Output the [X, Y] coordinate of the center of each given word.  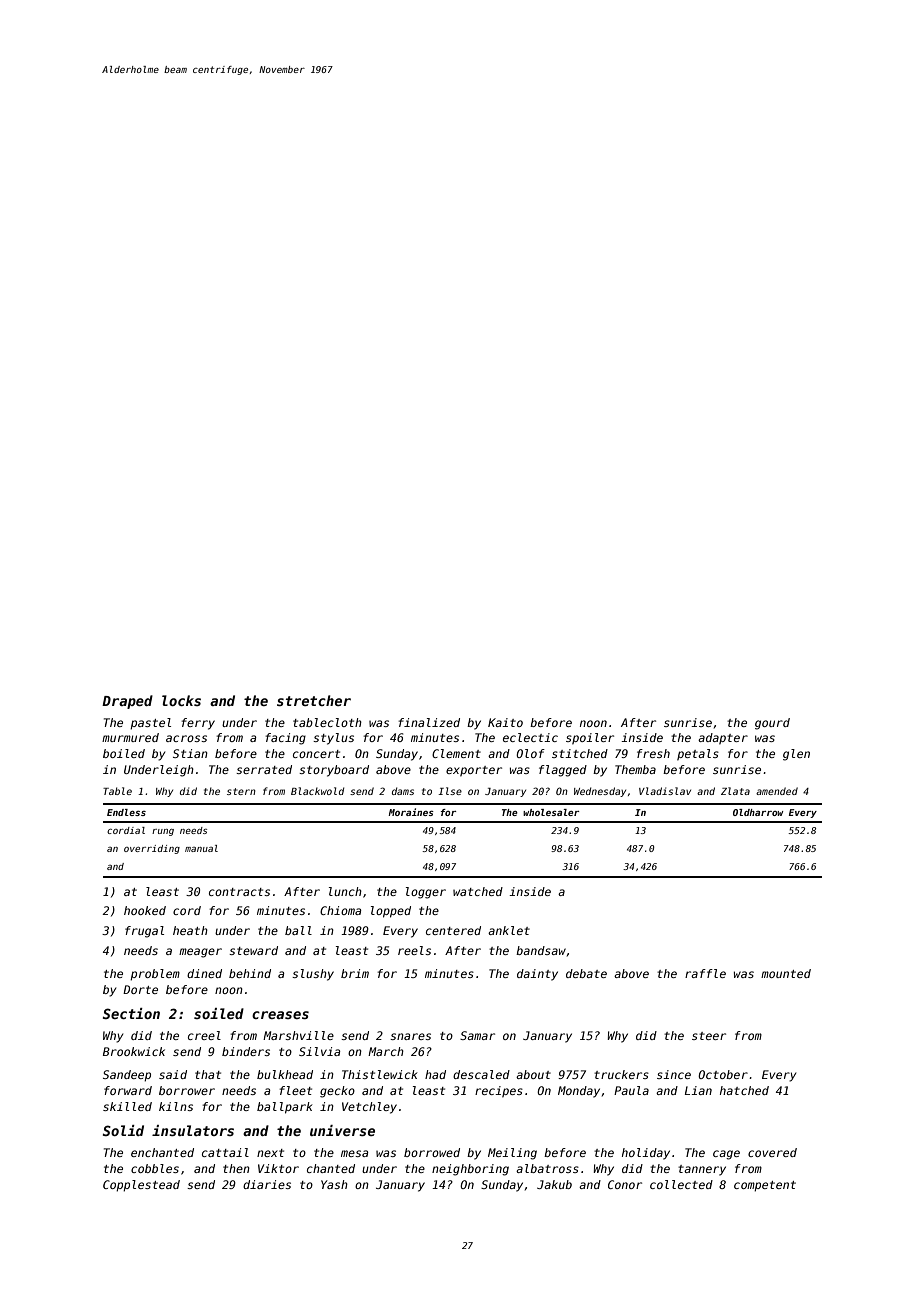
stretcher [314, 700]
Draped [127, 702]
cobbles [155, 1168]
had [435, 1074]
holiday [646, 1154]
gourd [772, 724]
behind [250, 973]
